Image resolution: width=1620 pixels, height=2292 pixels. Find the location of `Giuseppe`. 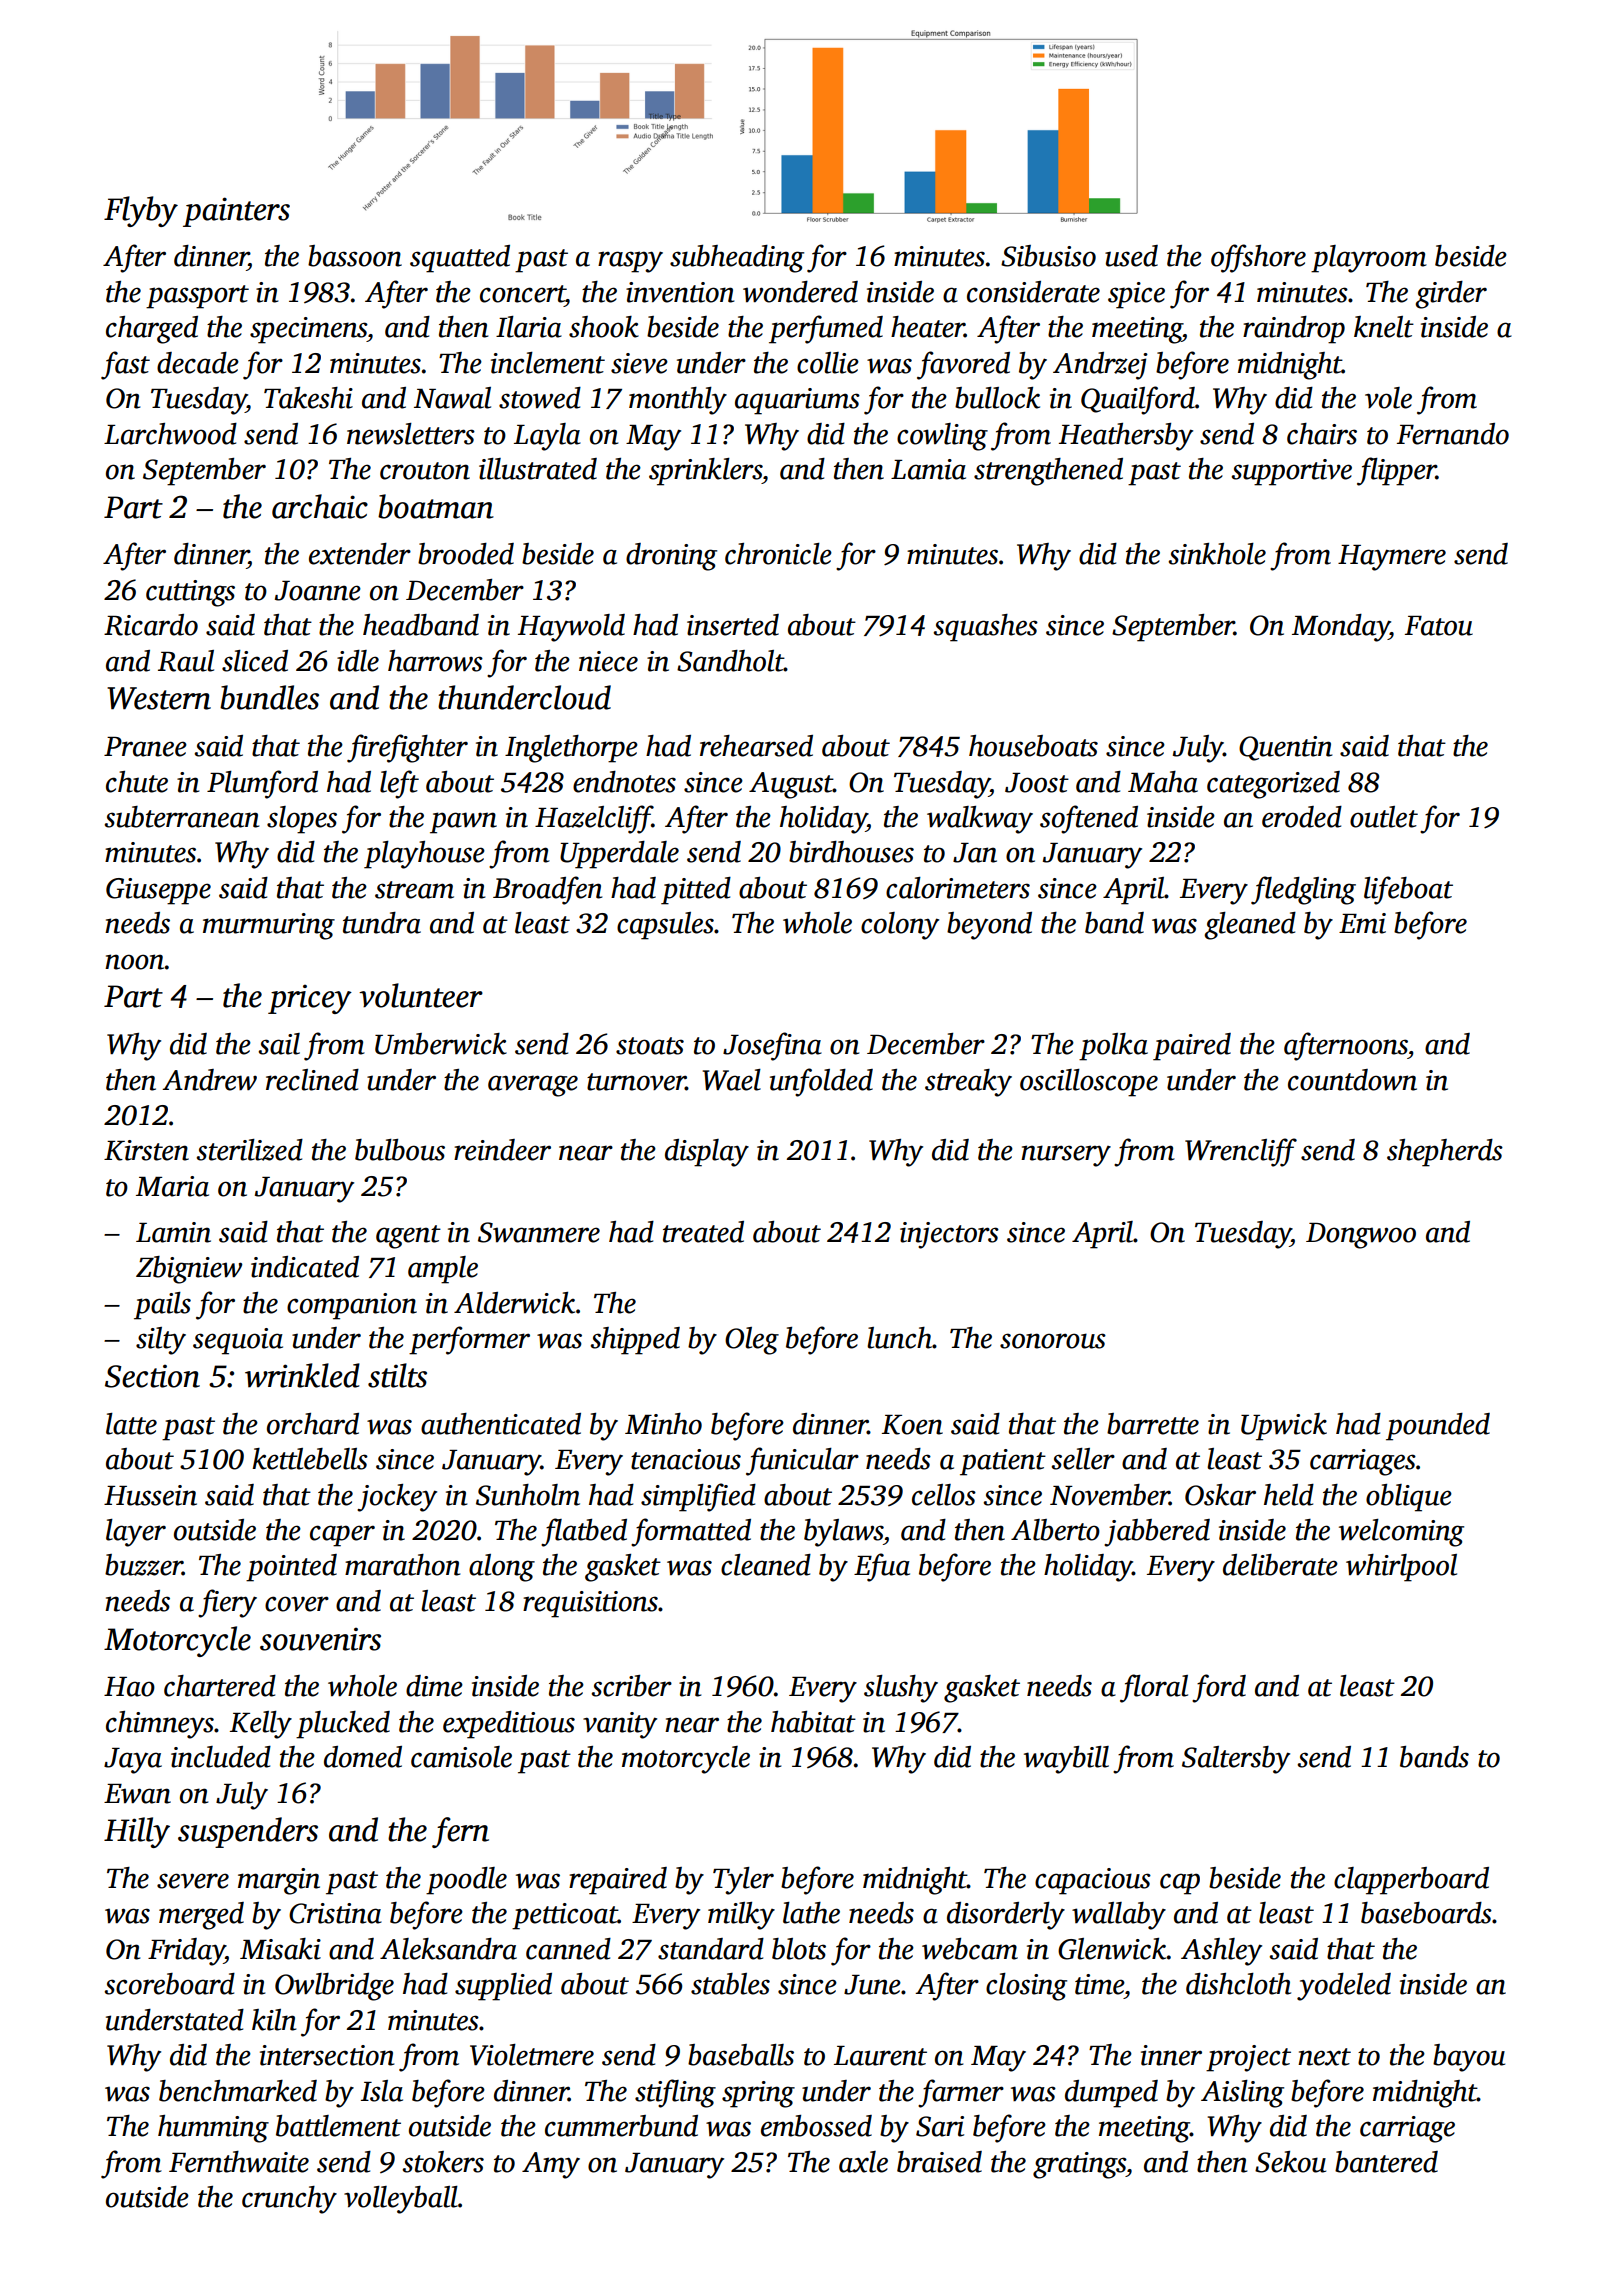

Giuseppe is located at coordinates (158, 891).
